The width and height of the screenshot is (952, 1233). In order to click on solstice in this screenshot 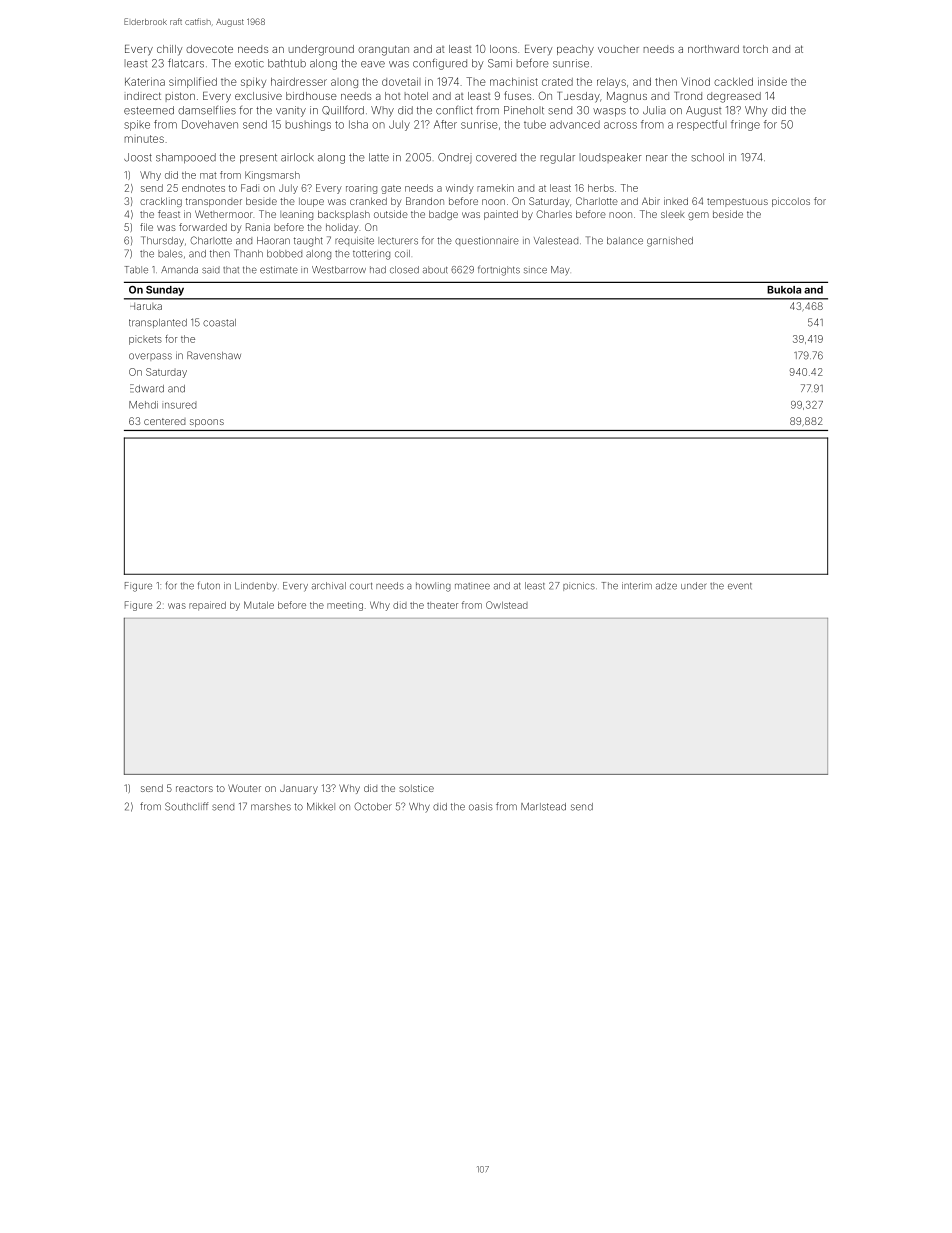, I will do `click(416, 788)`.
